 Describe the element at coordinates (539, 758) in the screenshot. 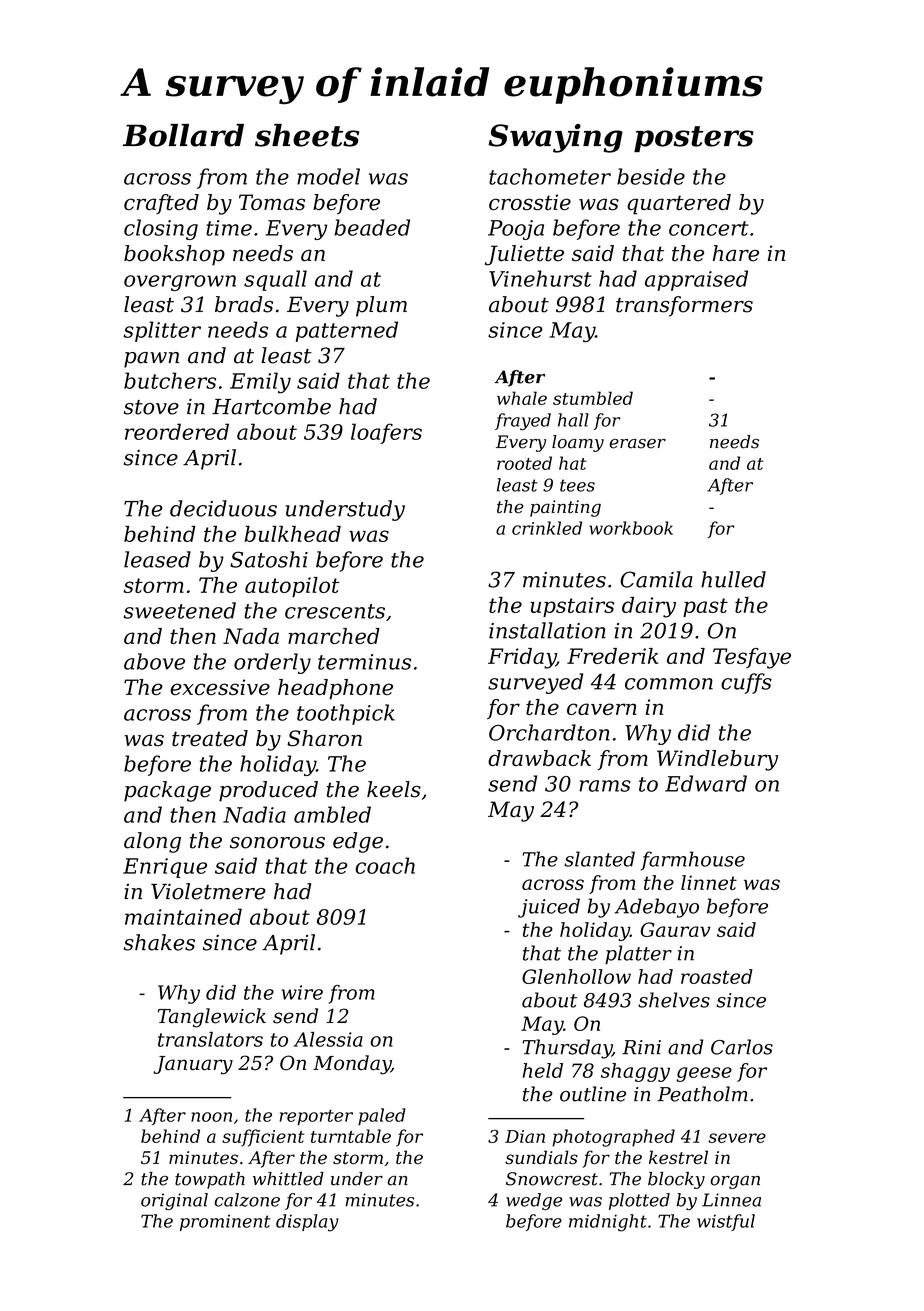

I see `drawback` at that location.
